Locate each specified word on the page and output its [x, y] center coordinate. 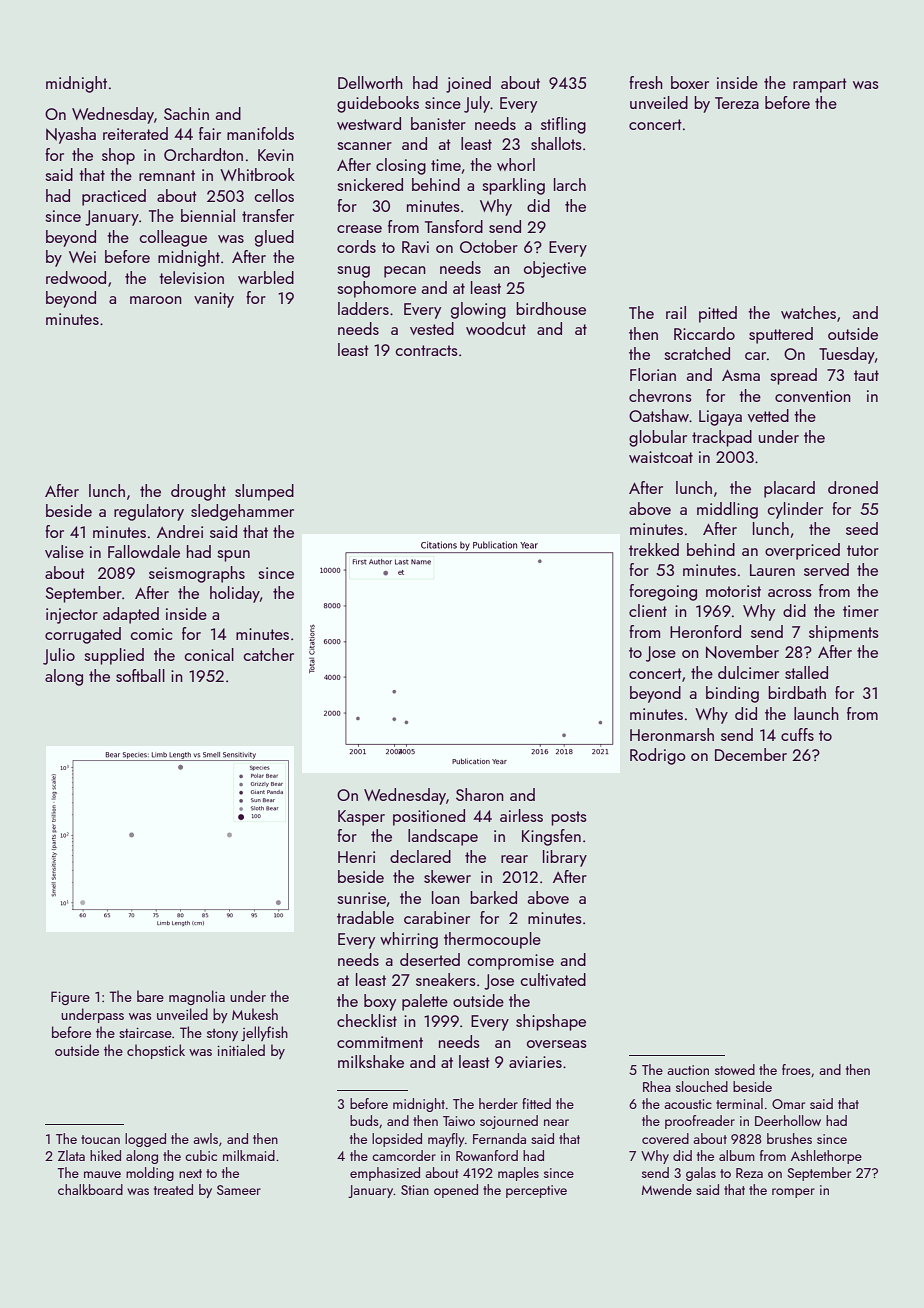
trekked [654, 549]
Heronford [705, 631]
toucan [100, 1139]
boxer [690, 82]
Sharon [480, 794]
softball [140, 675]
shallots [556, 143]
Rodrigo [658, 756]
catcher [269, 654]
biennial [208, 215]
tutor [863, 550]
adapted [131, 615]
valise [64, 551]
